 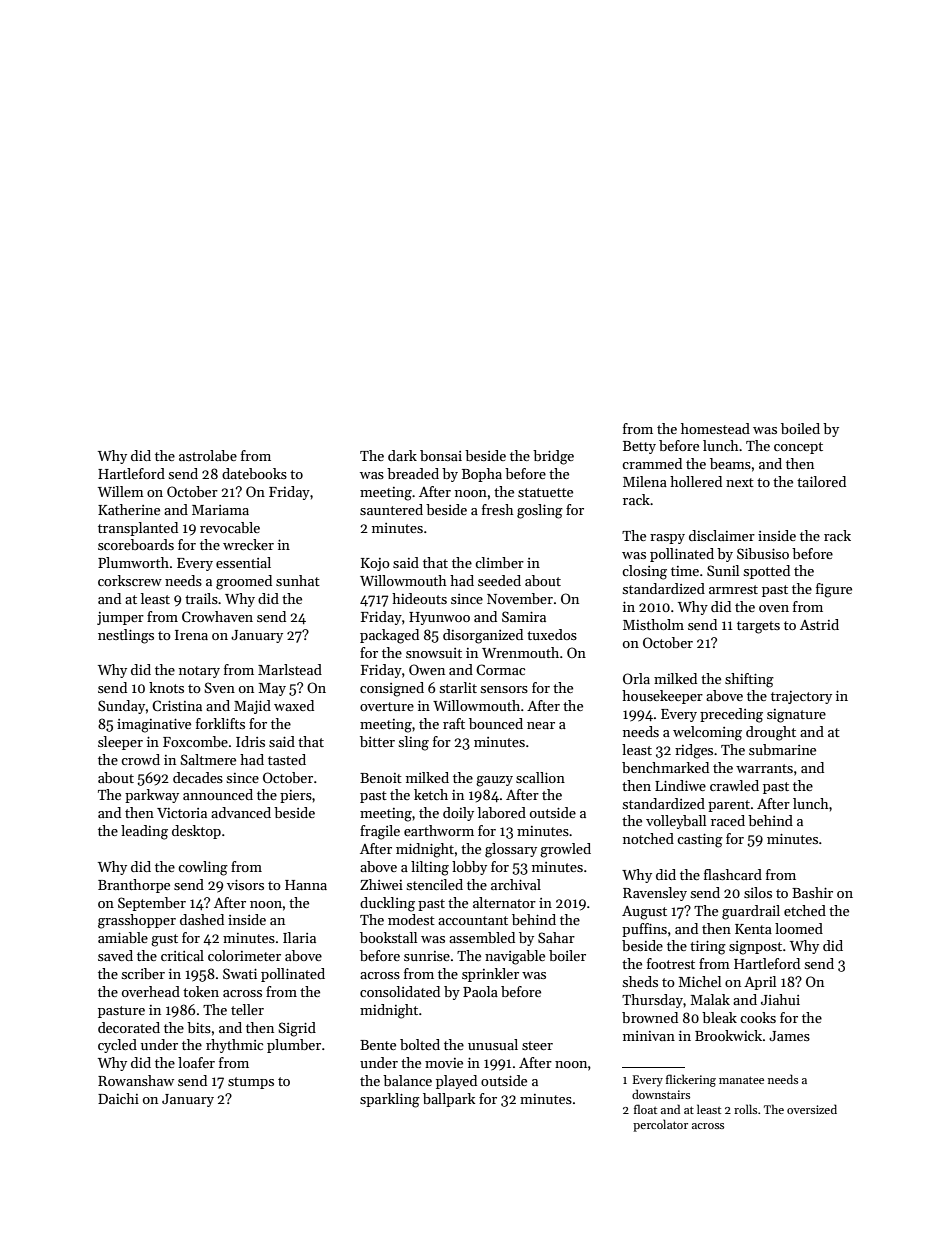 I want to click on starlit, so click(x=458, y=687).
